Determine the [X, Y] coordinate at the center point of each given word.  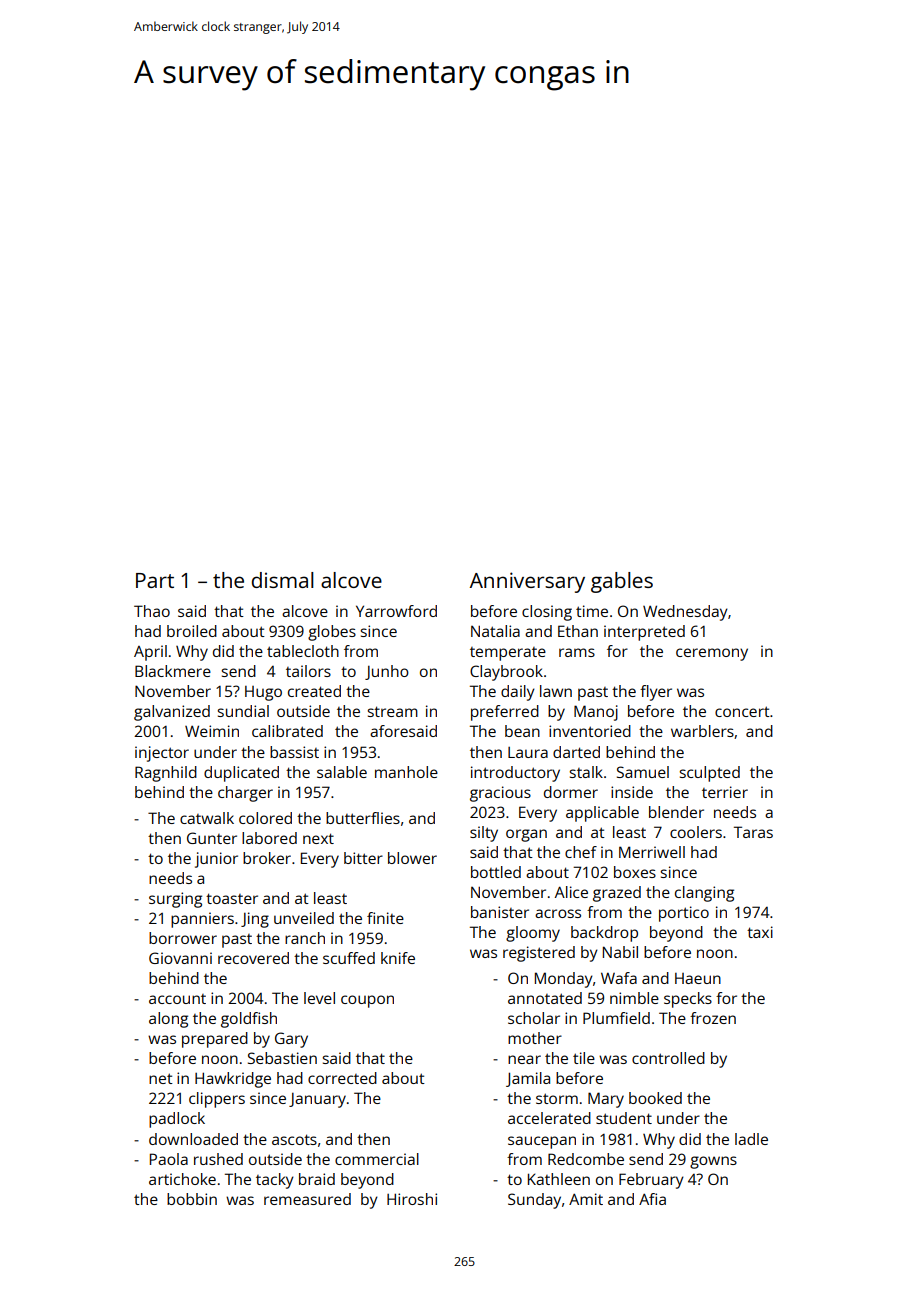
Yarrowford [396, 611]
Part [155, 580]
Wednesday [685, 613]
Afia [652, 1199]
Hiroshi [412, 1199]
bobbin [192, 1199]
